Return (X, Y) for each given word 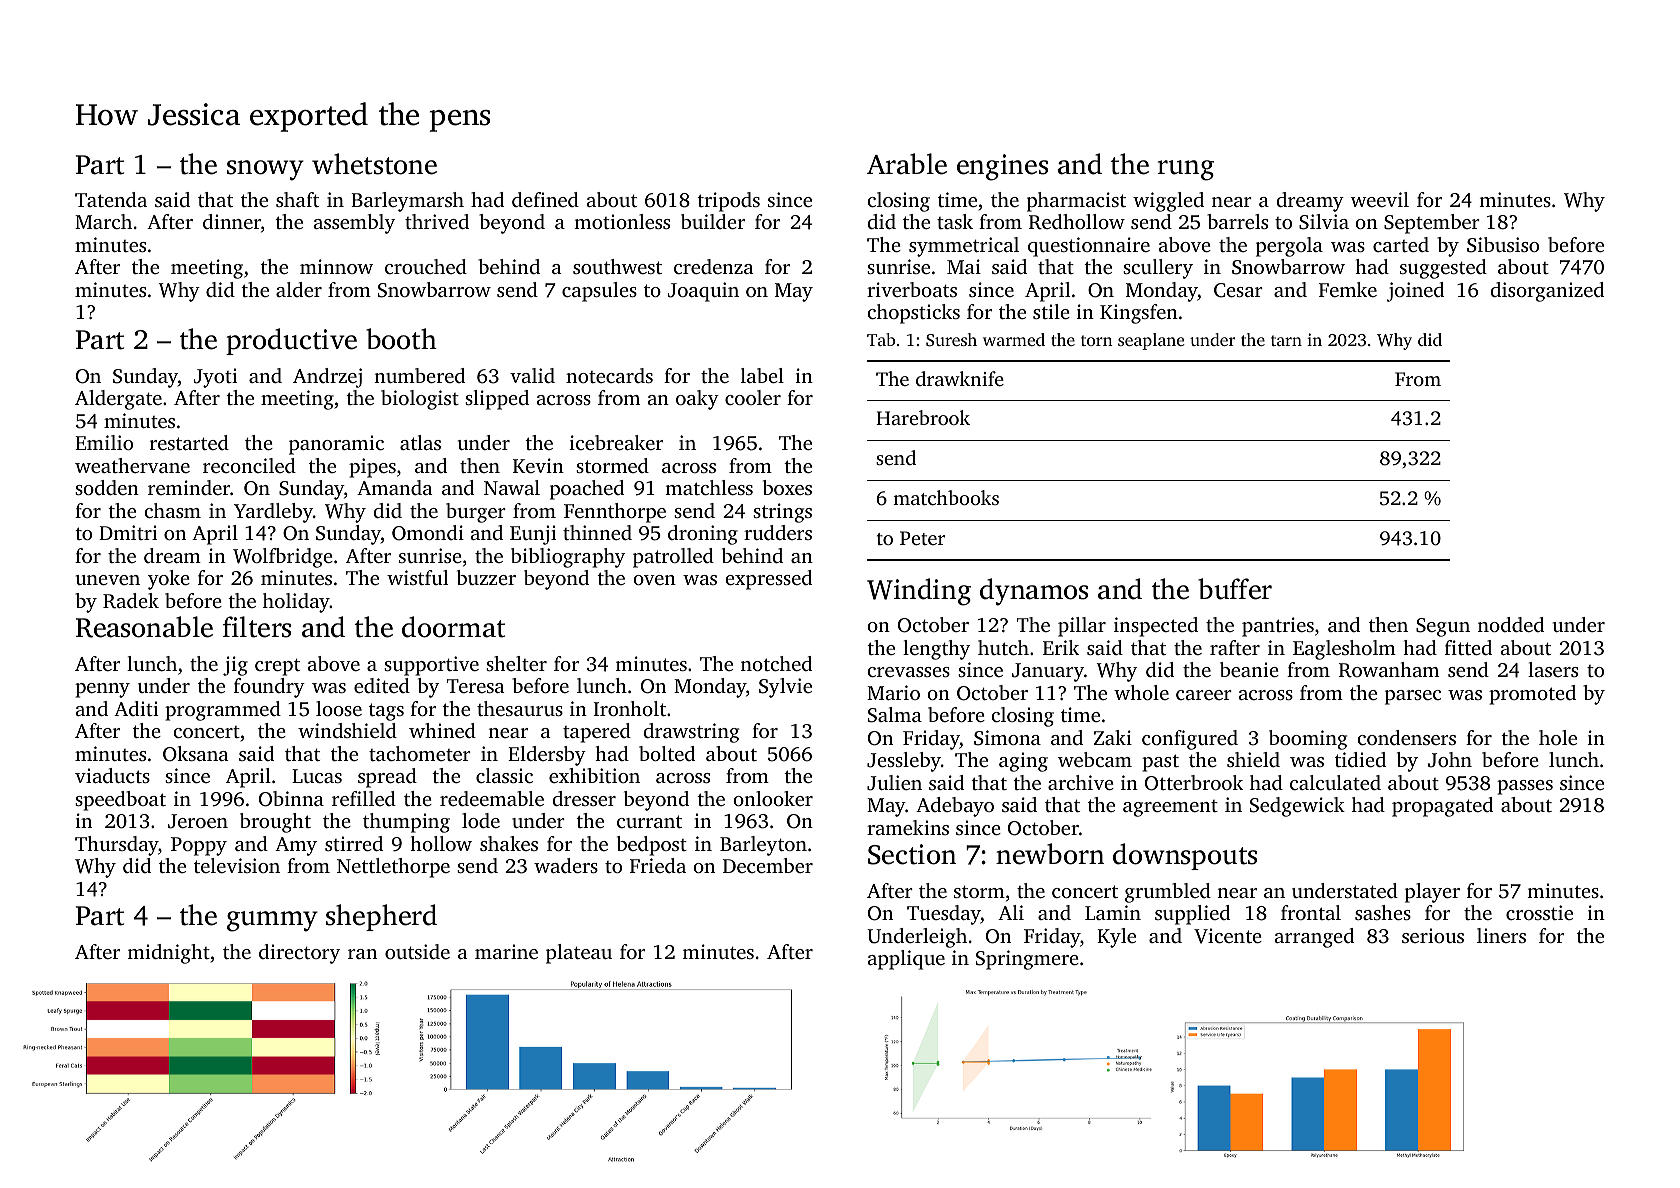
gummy (272, 921)
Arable (907, 164)
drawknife (960, 378)
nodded (1511, 624)
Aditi (136, 708)
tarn (1286, 340)
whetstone (374, 164)
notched (776, 663)
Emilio (104, 442)
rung (1185, 170)
